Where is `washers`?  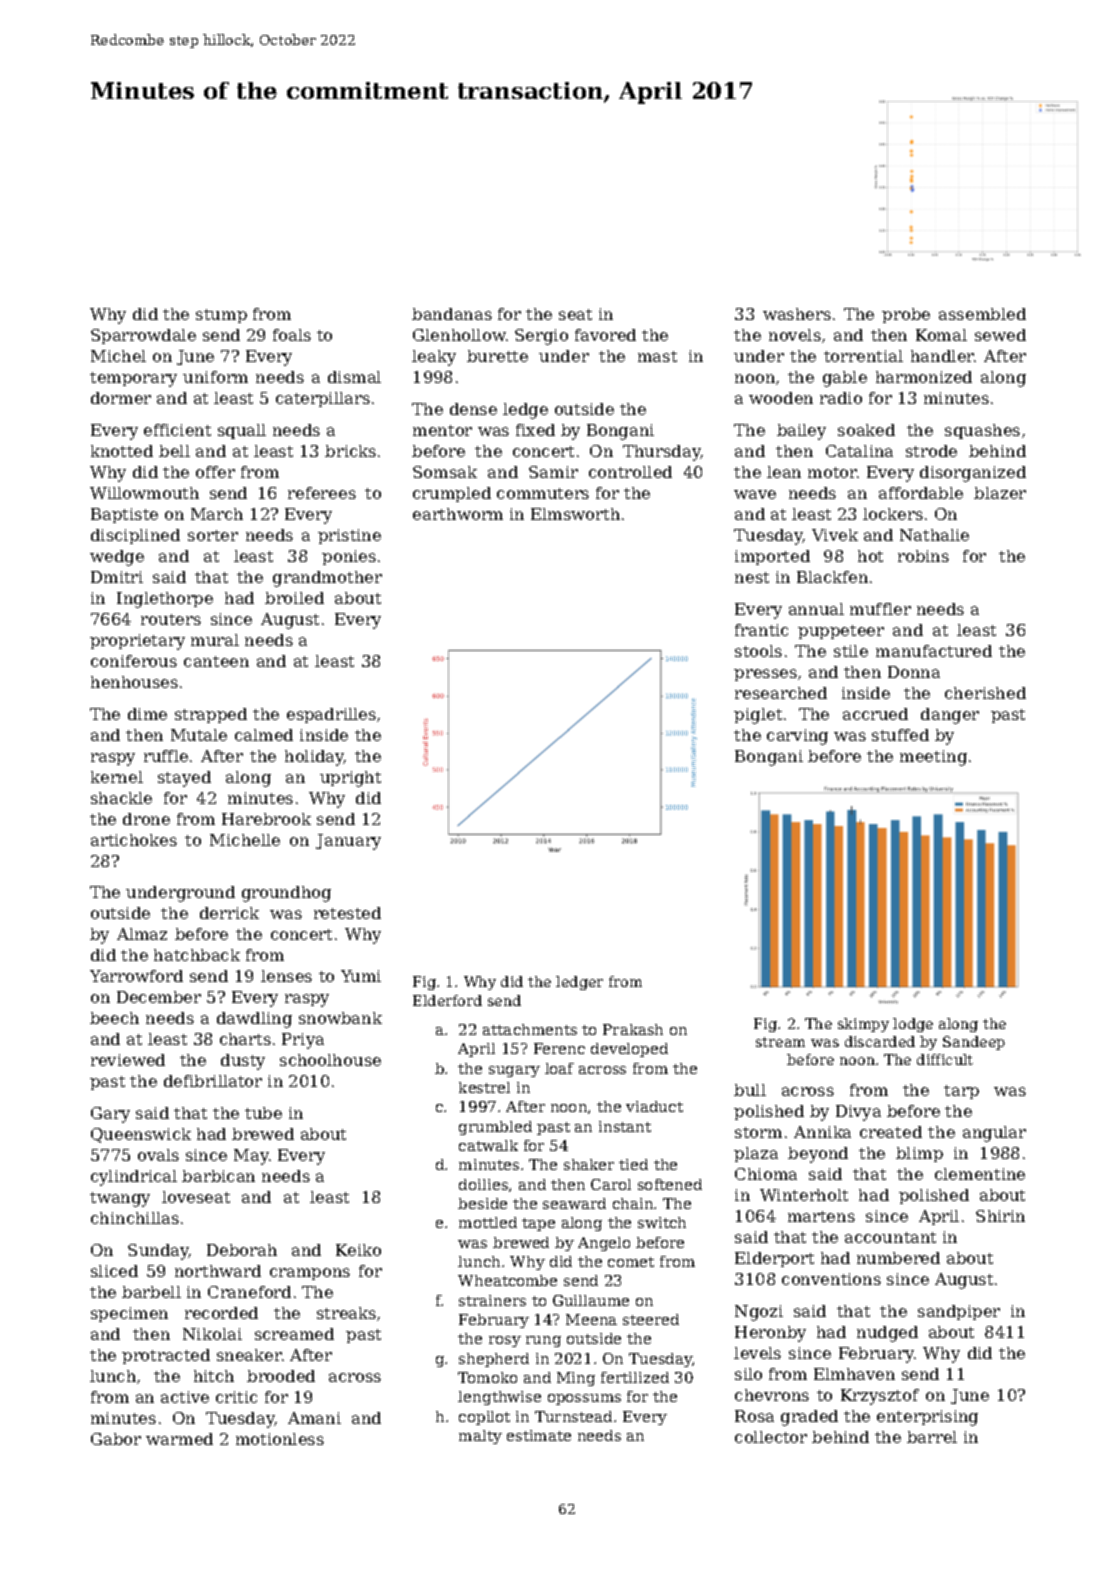 washers is located at coordinates (797, 314).
